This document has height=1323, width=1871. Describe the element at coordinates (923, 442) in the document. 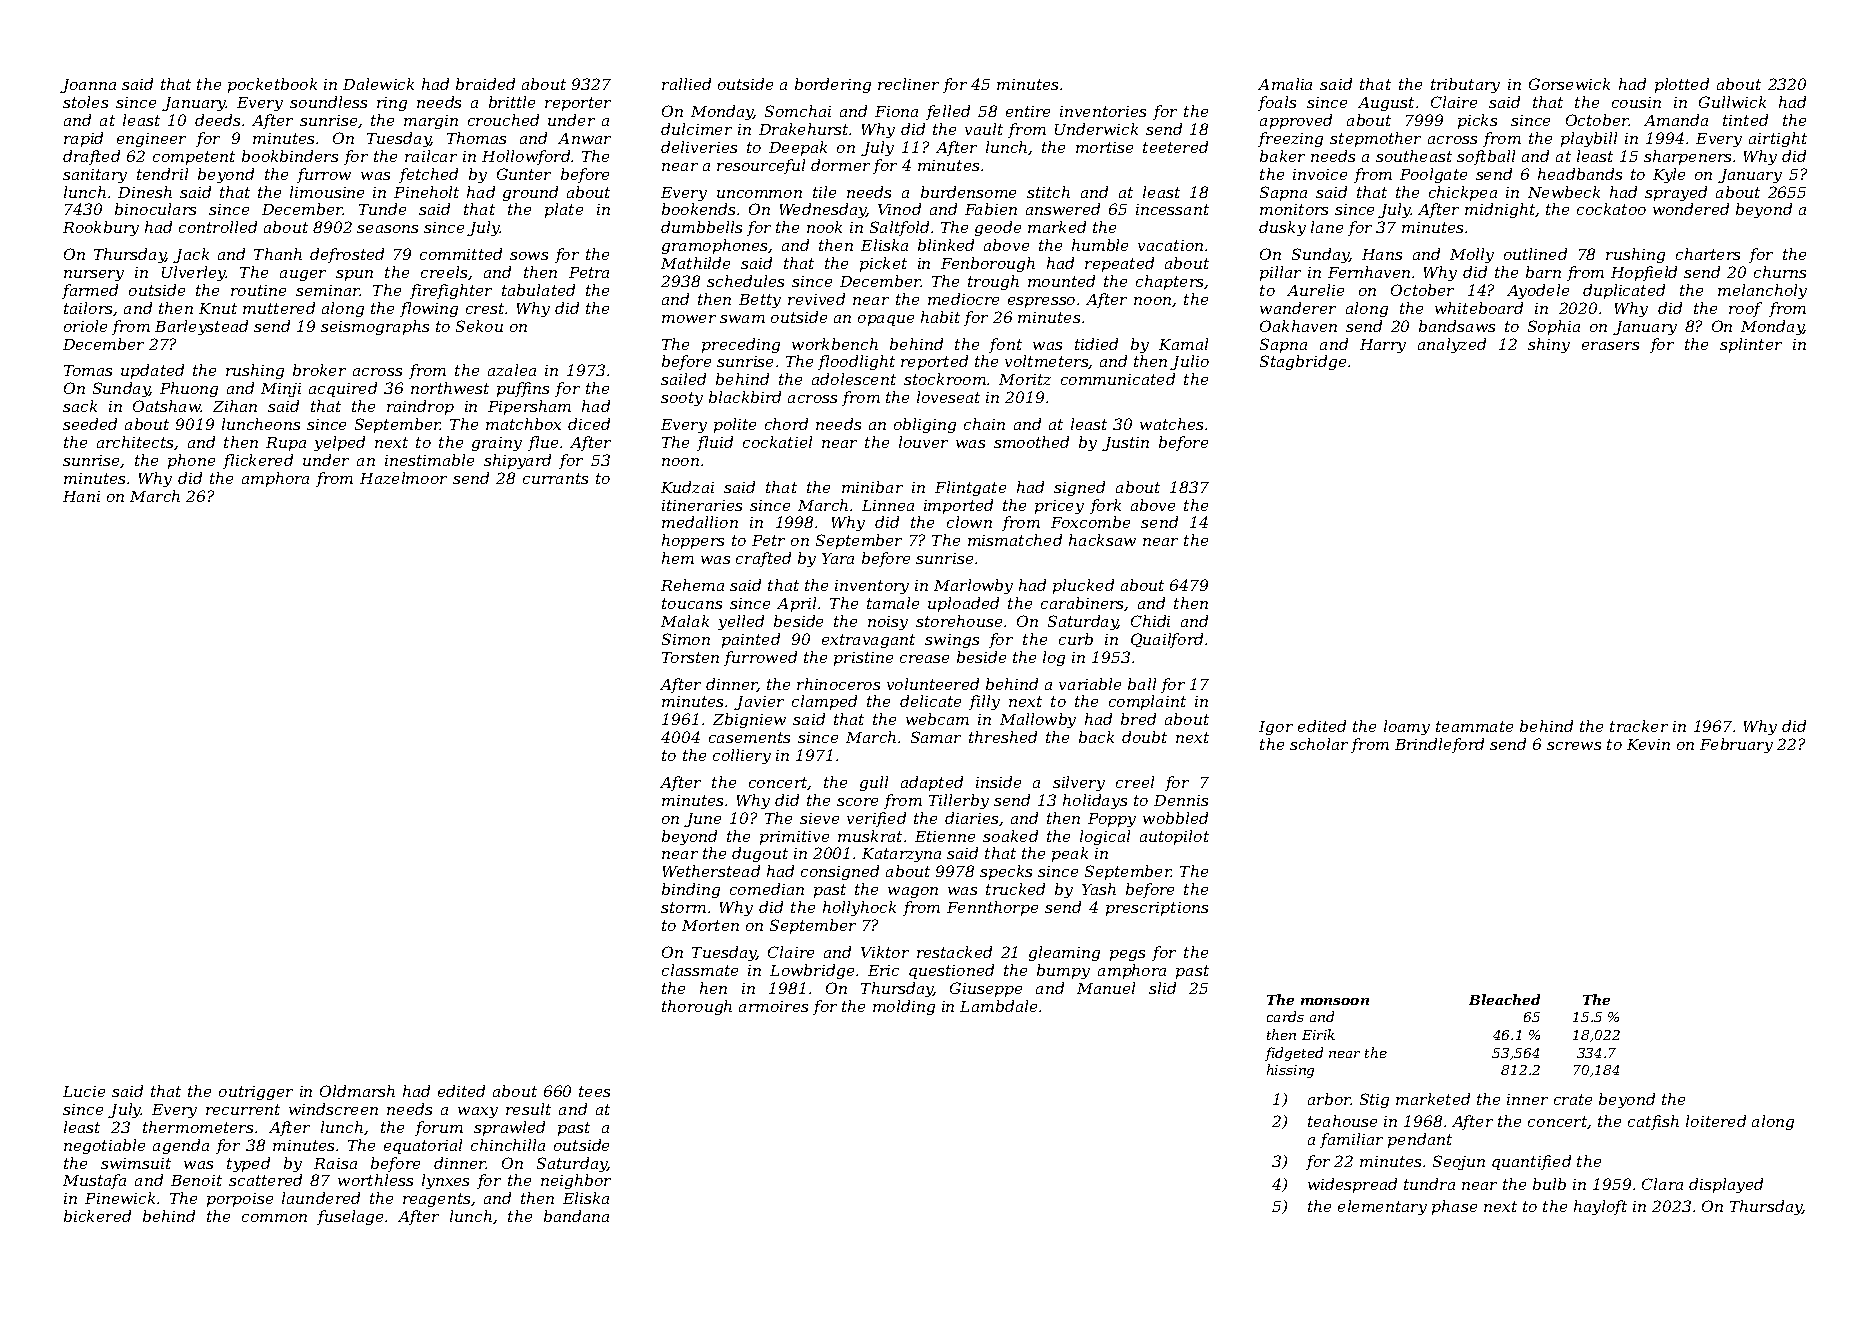

I see `louver` at that location.
